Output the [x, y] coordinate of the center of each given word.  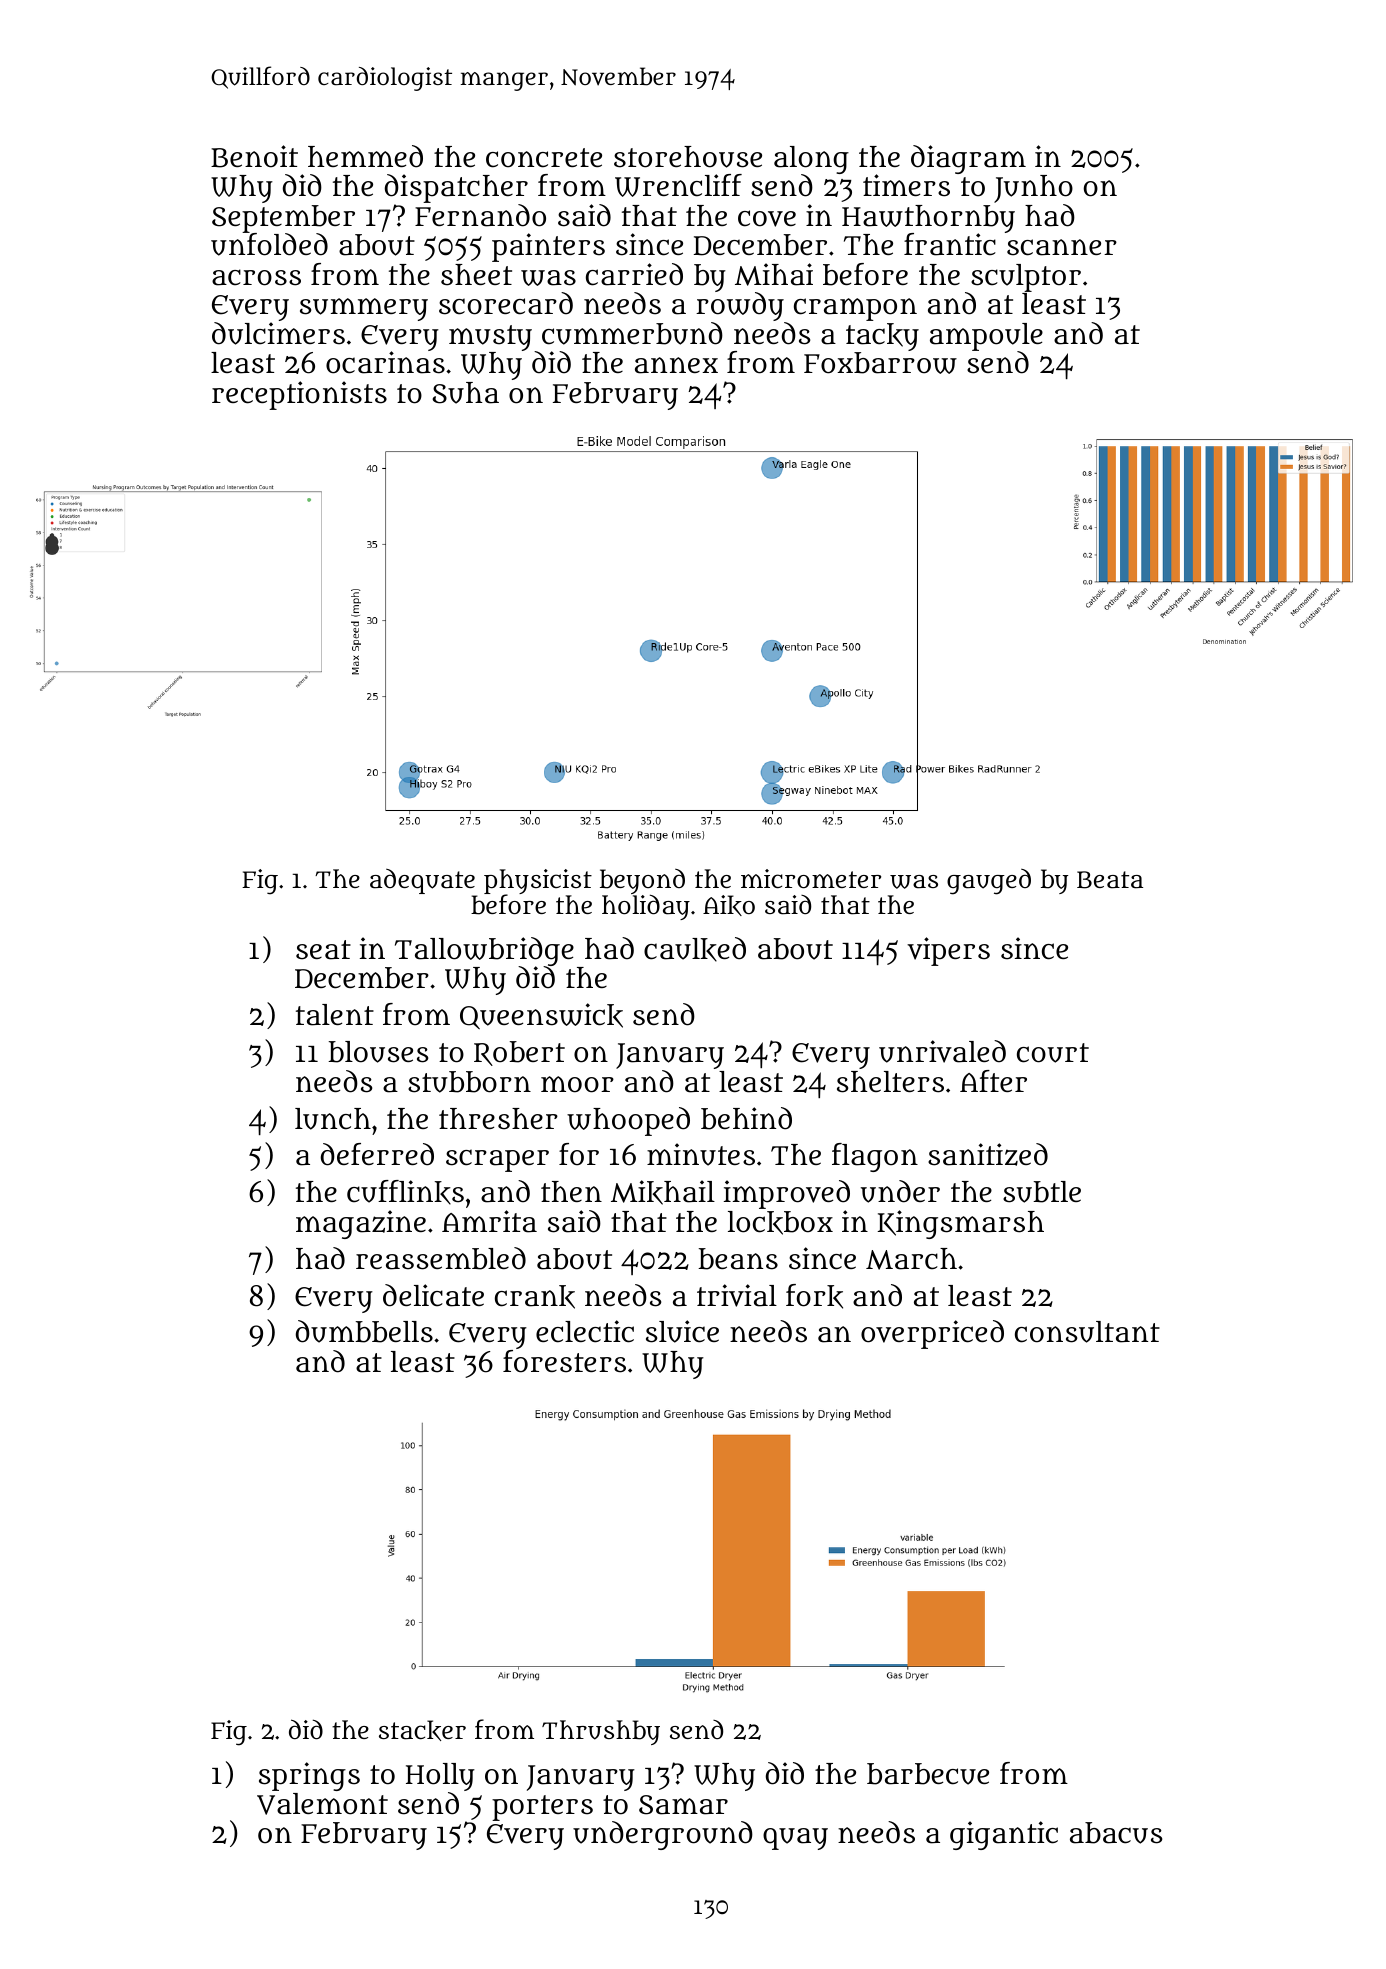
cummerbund [632, 333]
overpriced [932, 1334]
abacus [1116, 1833]
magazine [361, 1224]
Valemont [322, 1804]
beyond [642, 882]
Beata [1110, 880]
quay [795, 1839]
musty [492, 338]
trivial [737, 1295]
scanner [1062, 247]
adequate [422, 881]
